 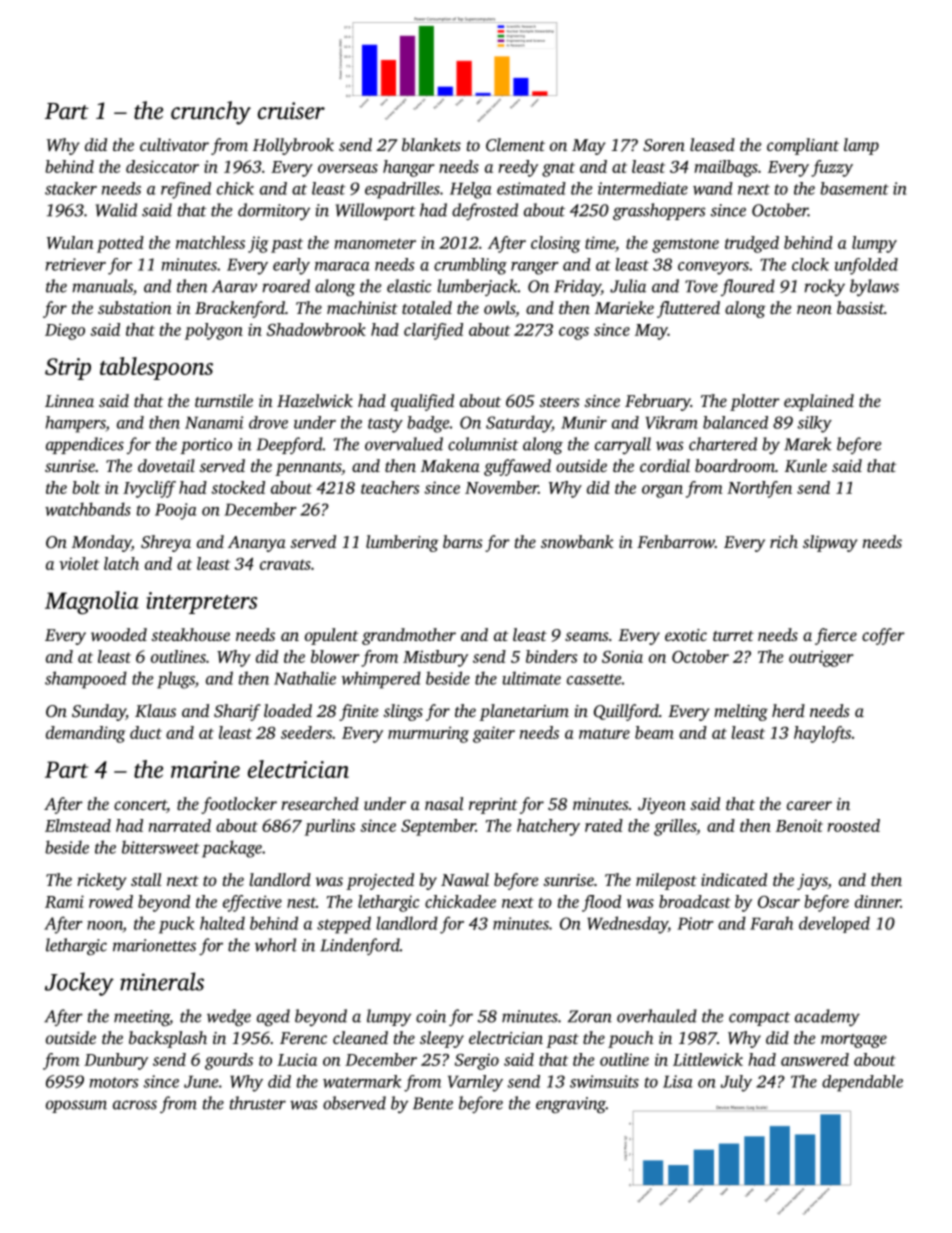 I want to click on finite, so click(x=358, y=712).
